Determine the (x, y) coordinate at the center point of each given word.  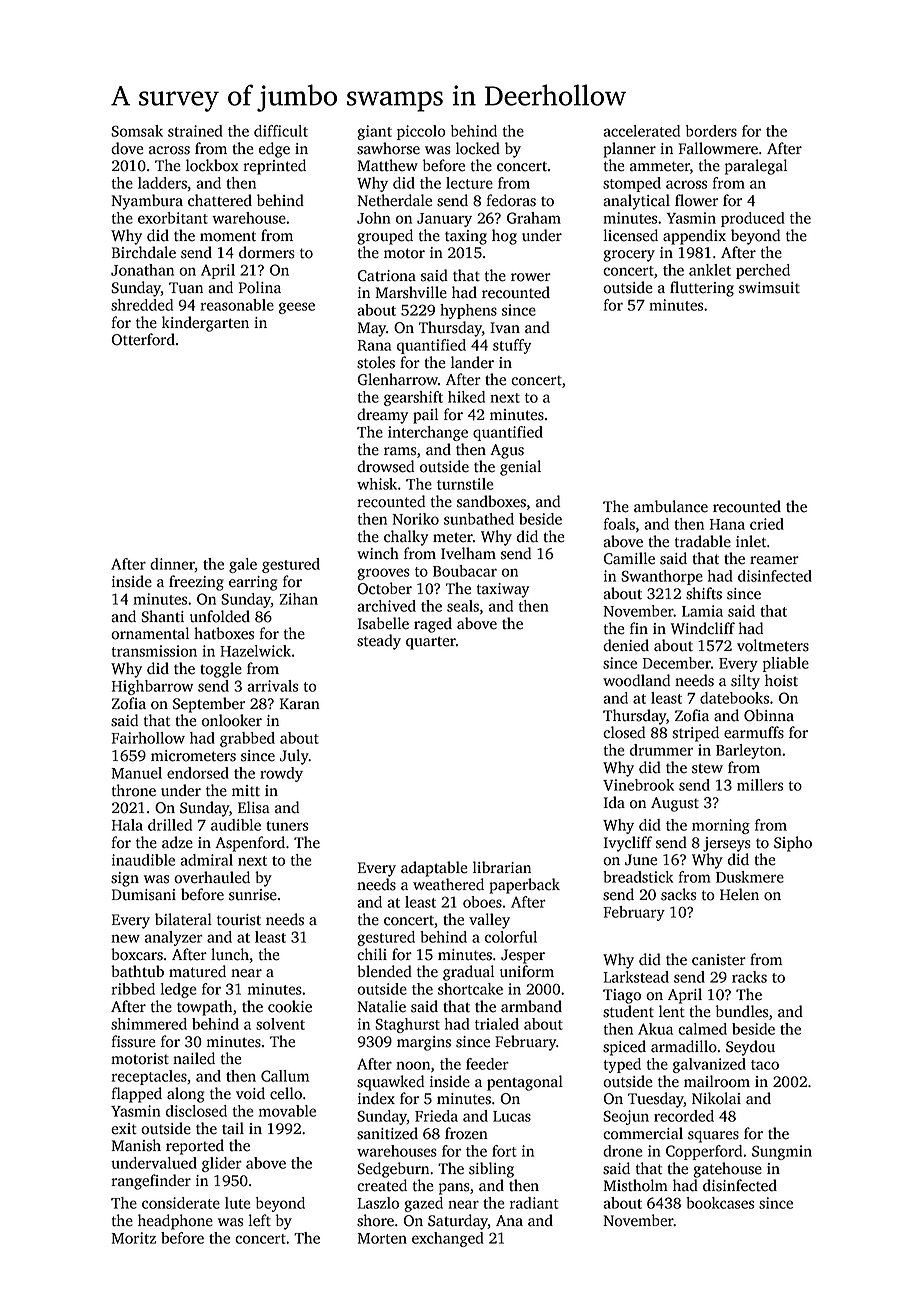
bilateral (183, 919)
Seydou (750, 1048)
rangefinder (151, 1182)
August (675, 804)
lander (472, 362)
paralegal (756, 167)
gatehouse (727, 1170)
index (376, 1098)
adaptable (434, 869)
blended (384, 971)
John (374, 218)
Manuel (136, 773)
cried (767, 524)
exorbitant (173, 218)
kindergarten (205, 324)
